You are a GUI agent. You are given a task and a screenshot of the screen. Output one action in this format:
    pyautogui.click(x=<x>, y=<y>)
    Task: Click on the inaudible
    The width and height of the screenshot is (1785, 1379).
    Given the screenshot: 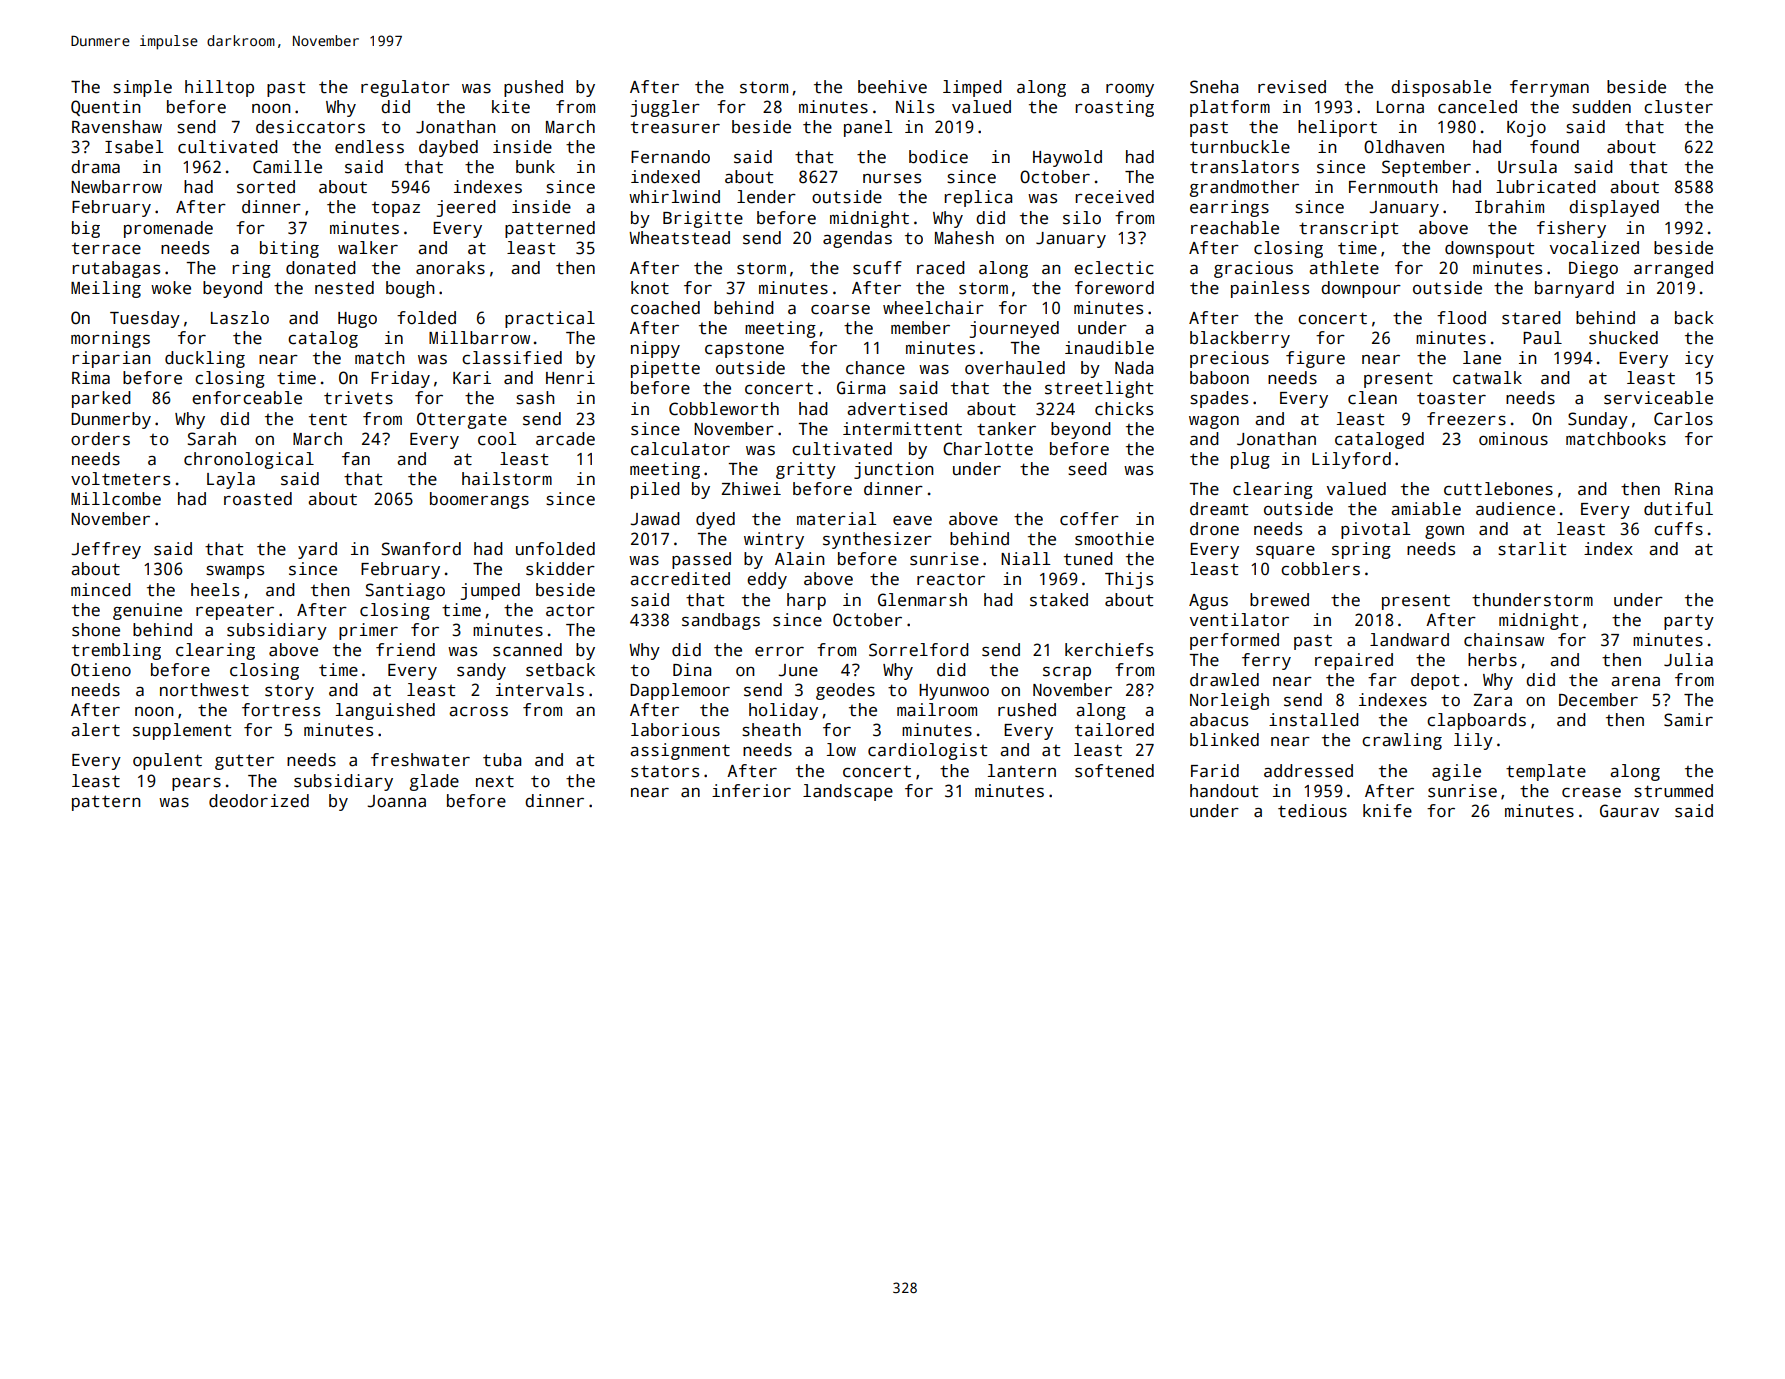 What is the action you would take?
    pyautogui.click(x=1109, y=348)
